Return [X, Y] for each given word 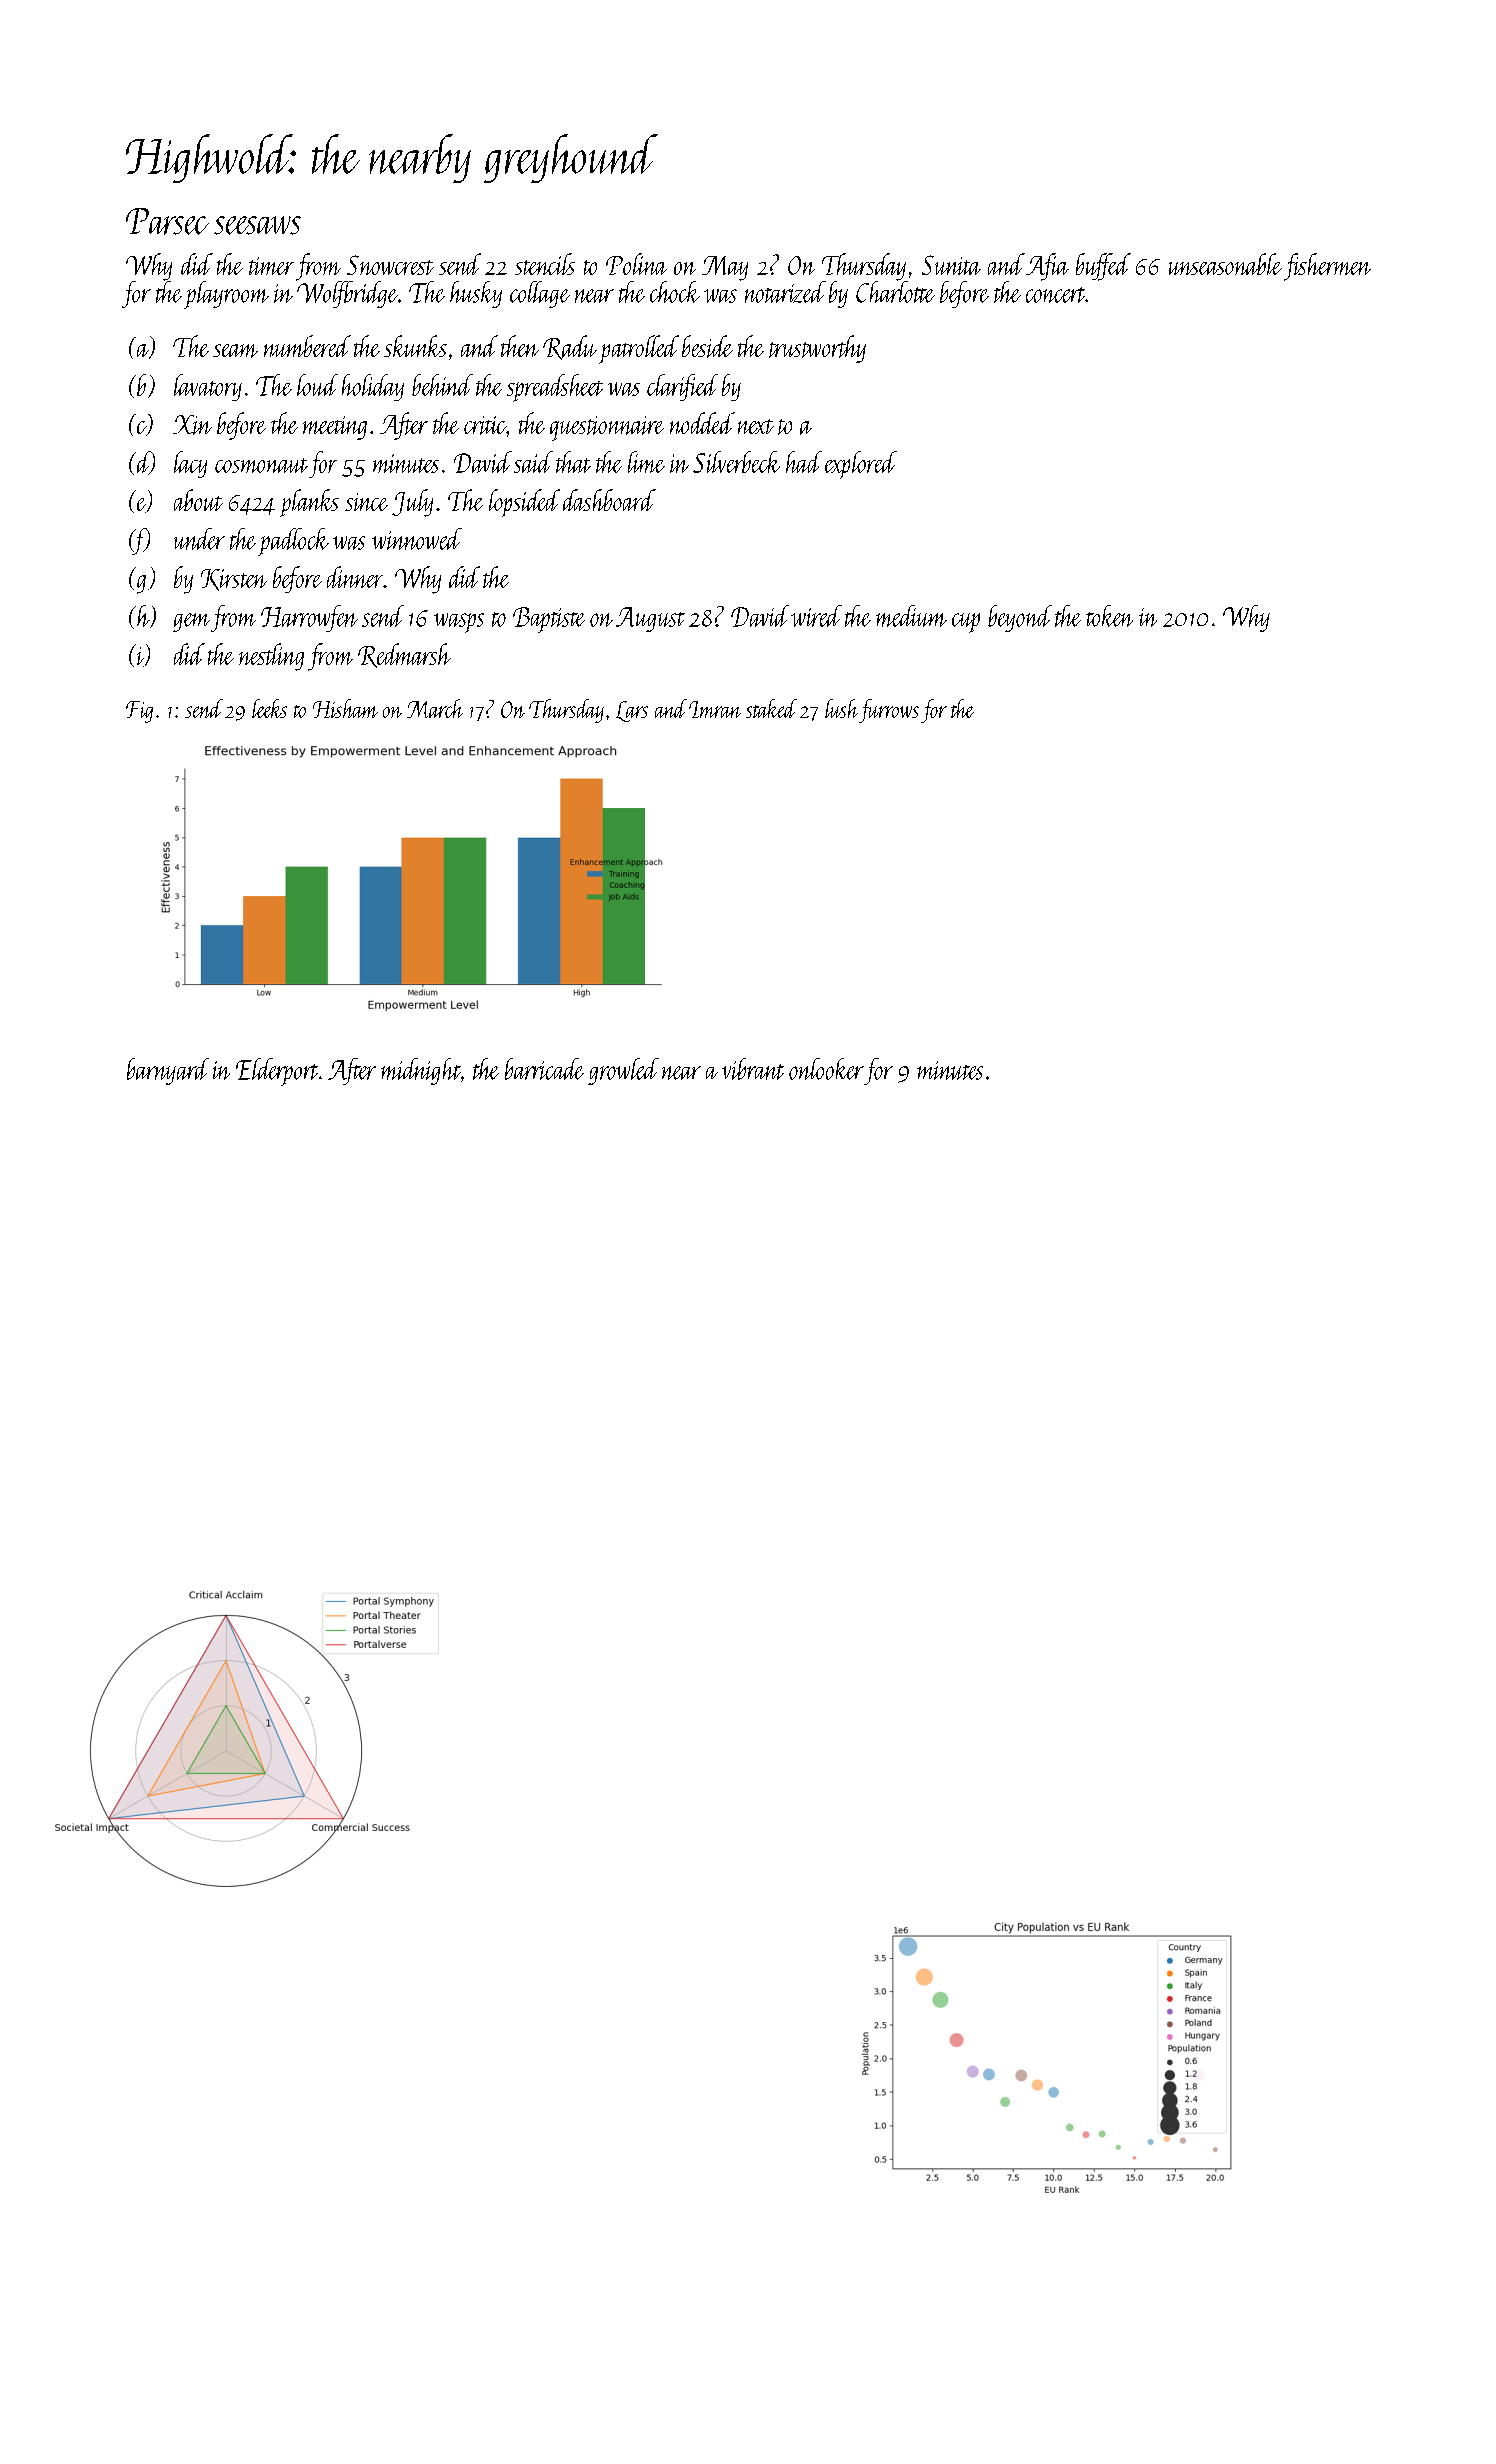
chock [675, 292]
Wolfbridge [347, 294]
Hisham [345, 708]
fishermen [1327, 267]
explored [861, 465]
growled [623, 1071]
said [533, 462]
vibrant [753, 1069]
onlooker [826, 1069]
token [1109, 616]
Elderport [277, 1072]
